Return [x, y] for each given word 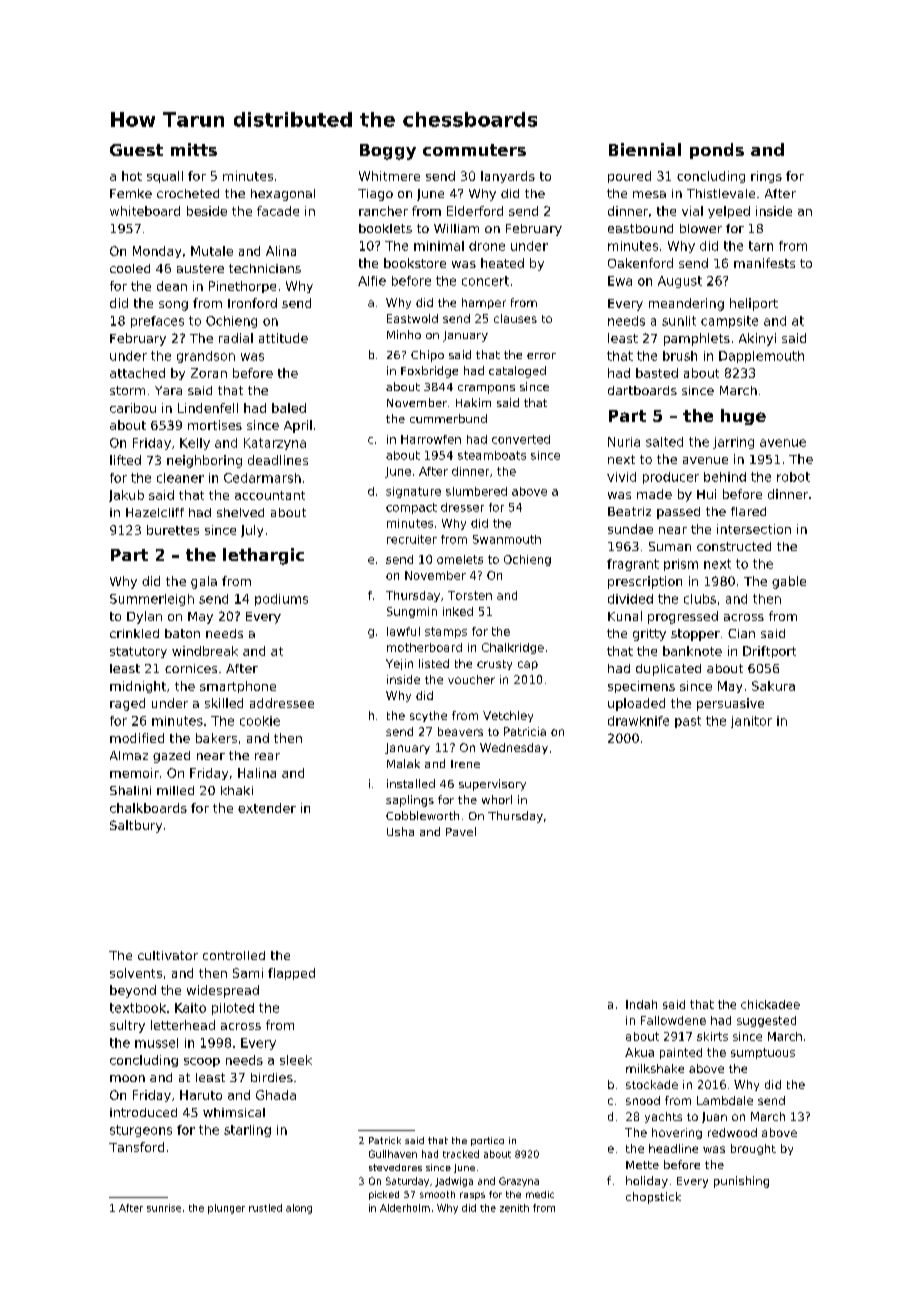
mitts [194, 149]
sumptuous [763, 1053]
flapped [291, 974]
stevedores [395, 1167]
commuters [474, 150]
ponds [717, 151]
